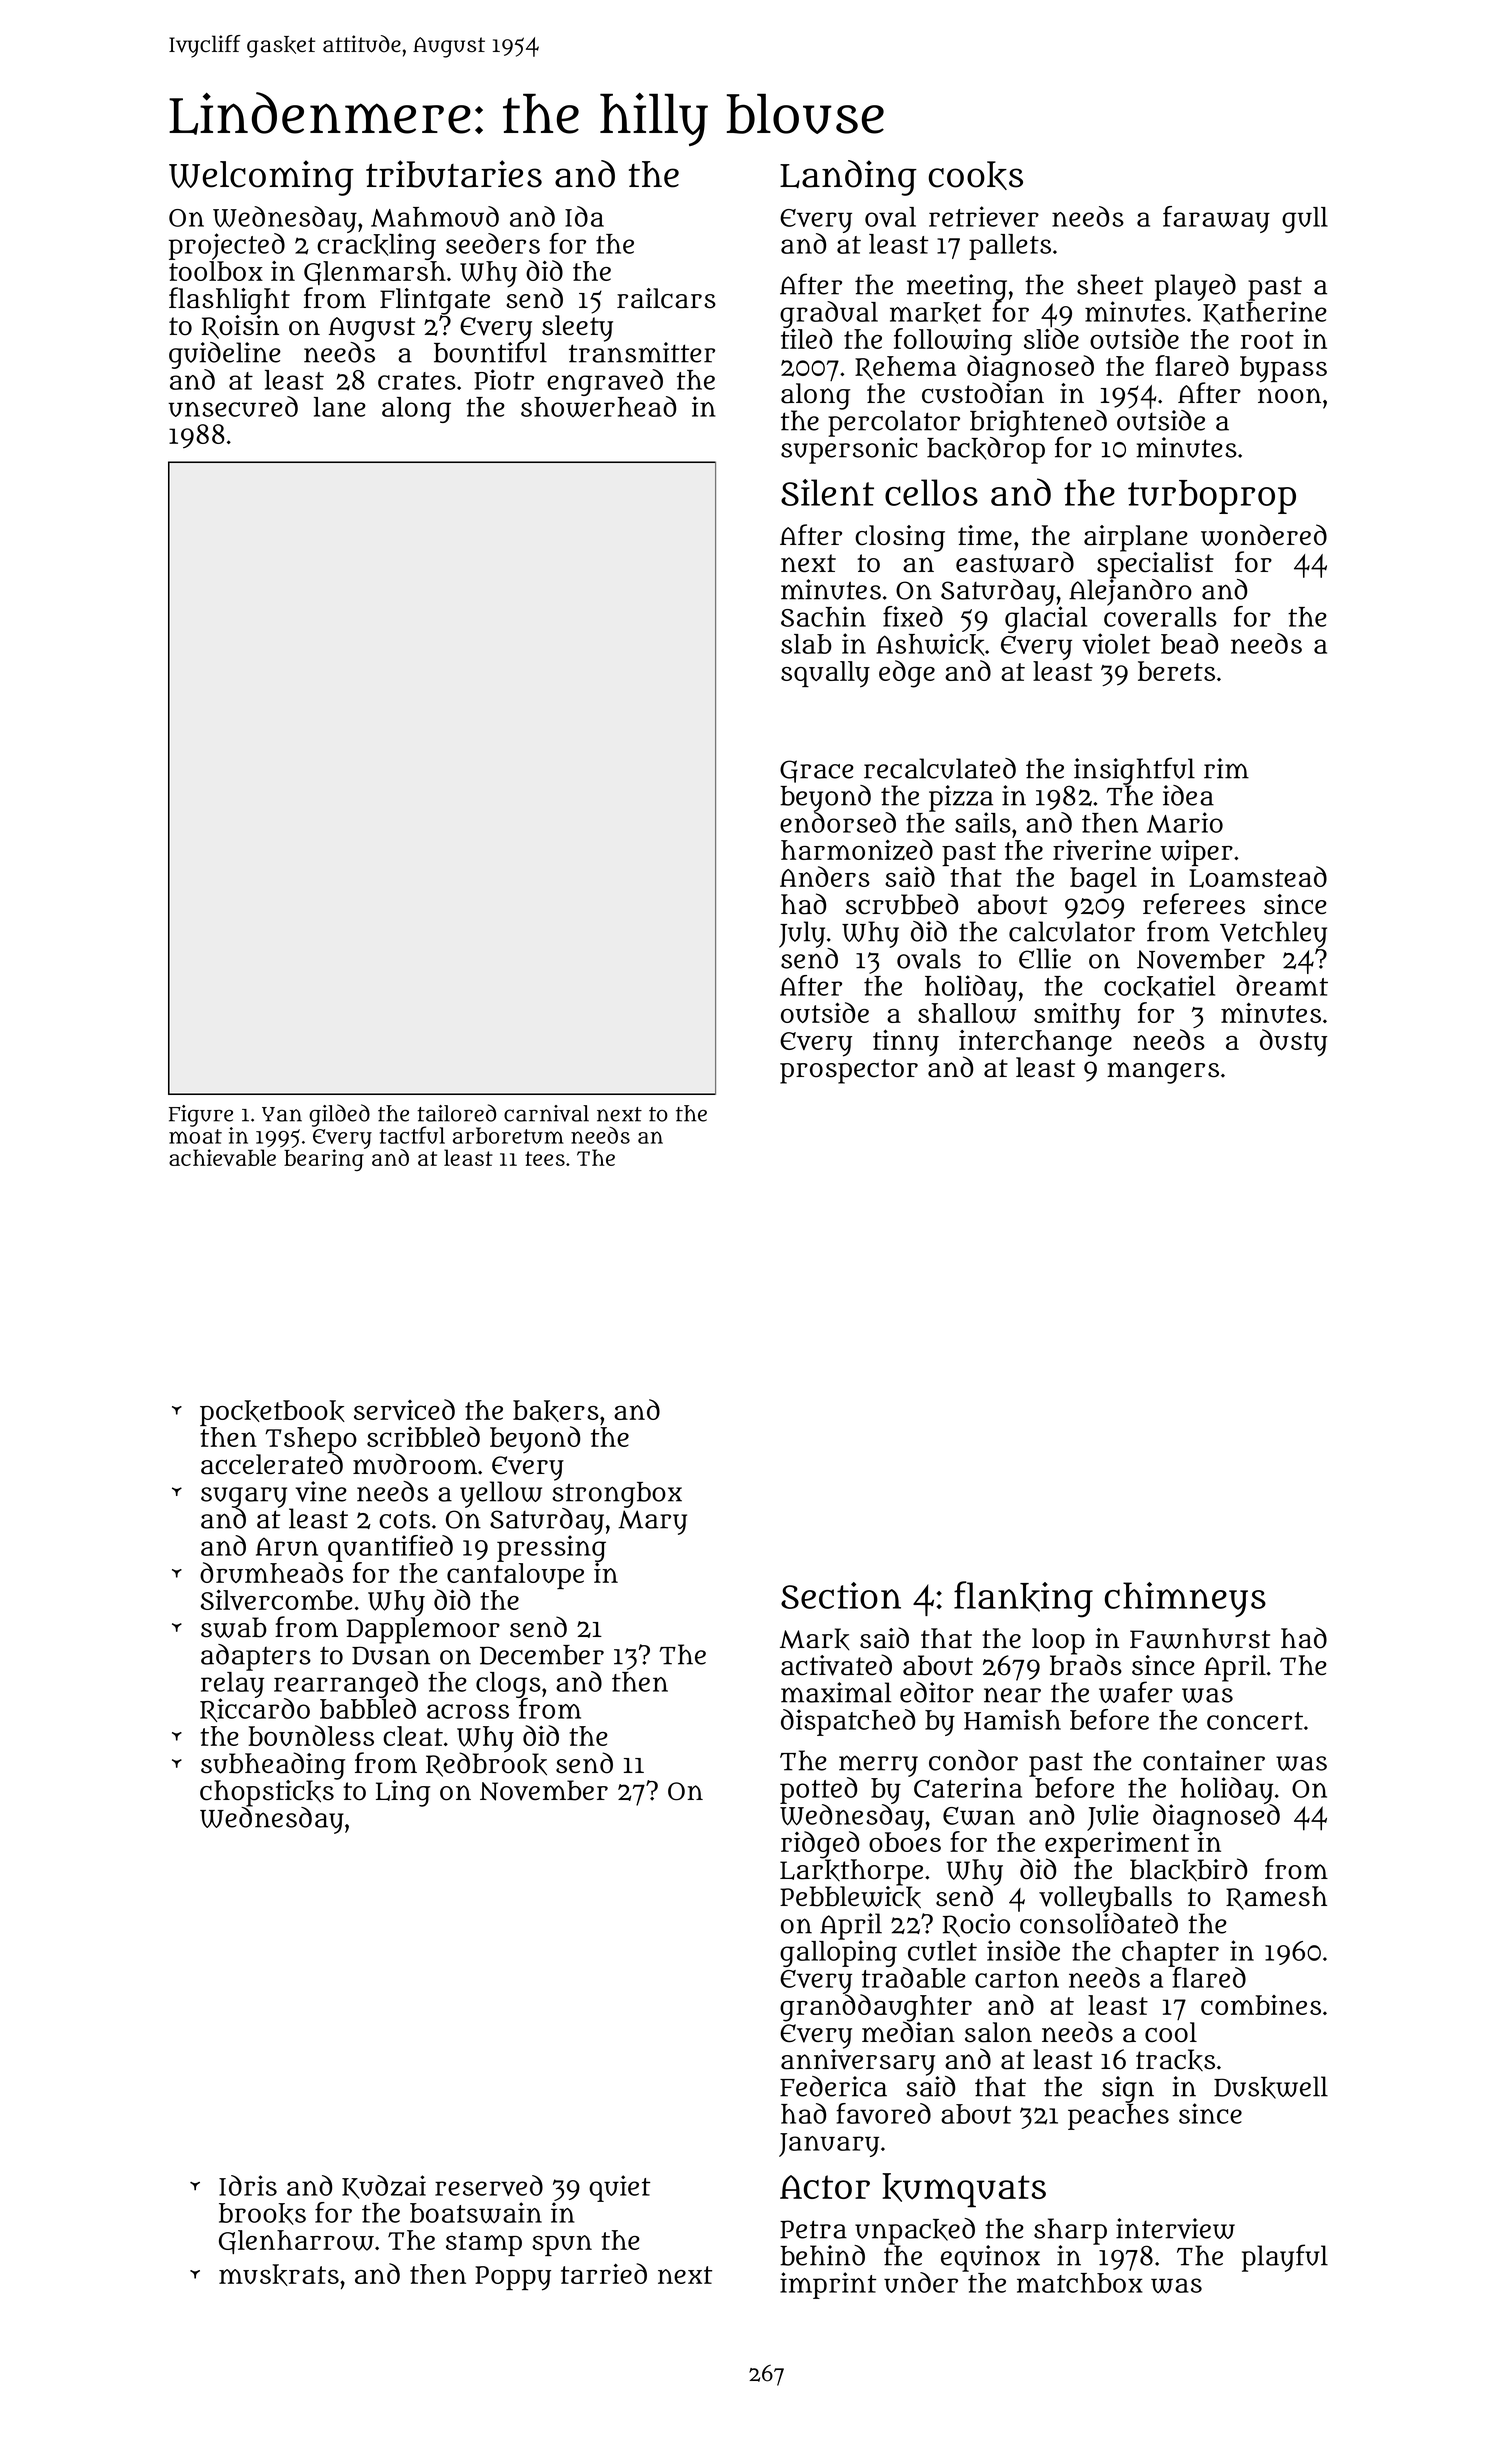 The width and height of the screenshot is (1496, 2464). What do you see at coordinates (324, 1160) in the screenshot?
I see `bearing` at bounding box center [324, 1160].
